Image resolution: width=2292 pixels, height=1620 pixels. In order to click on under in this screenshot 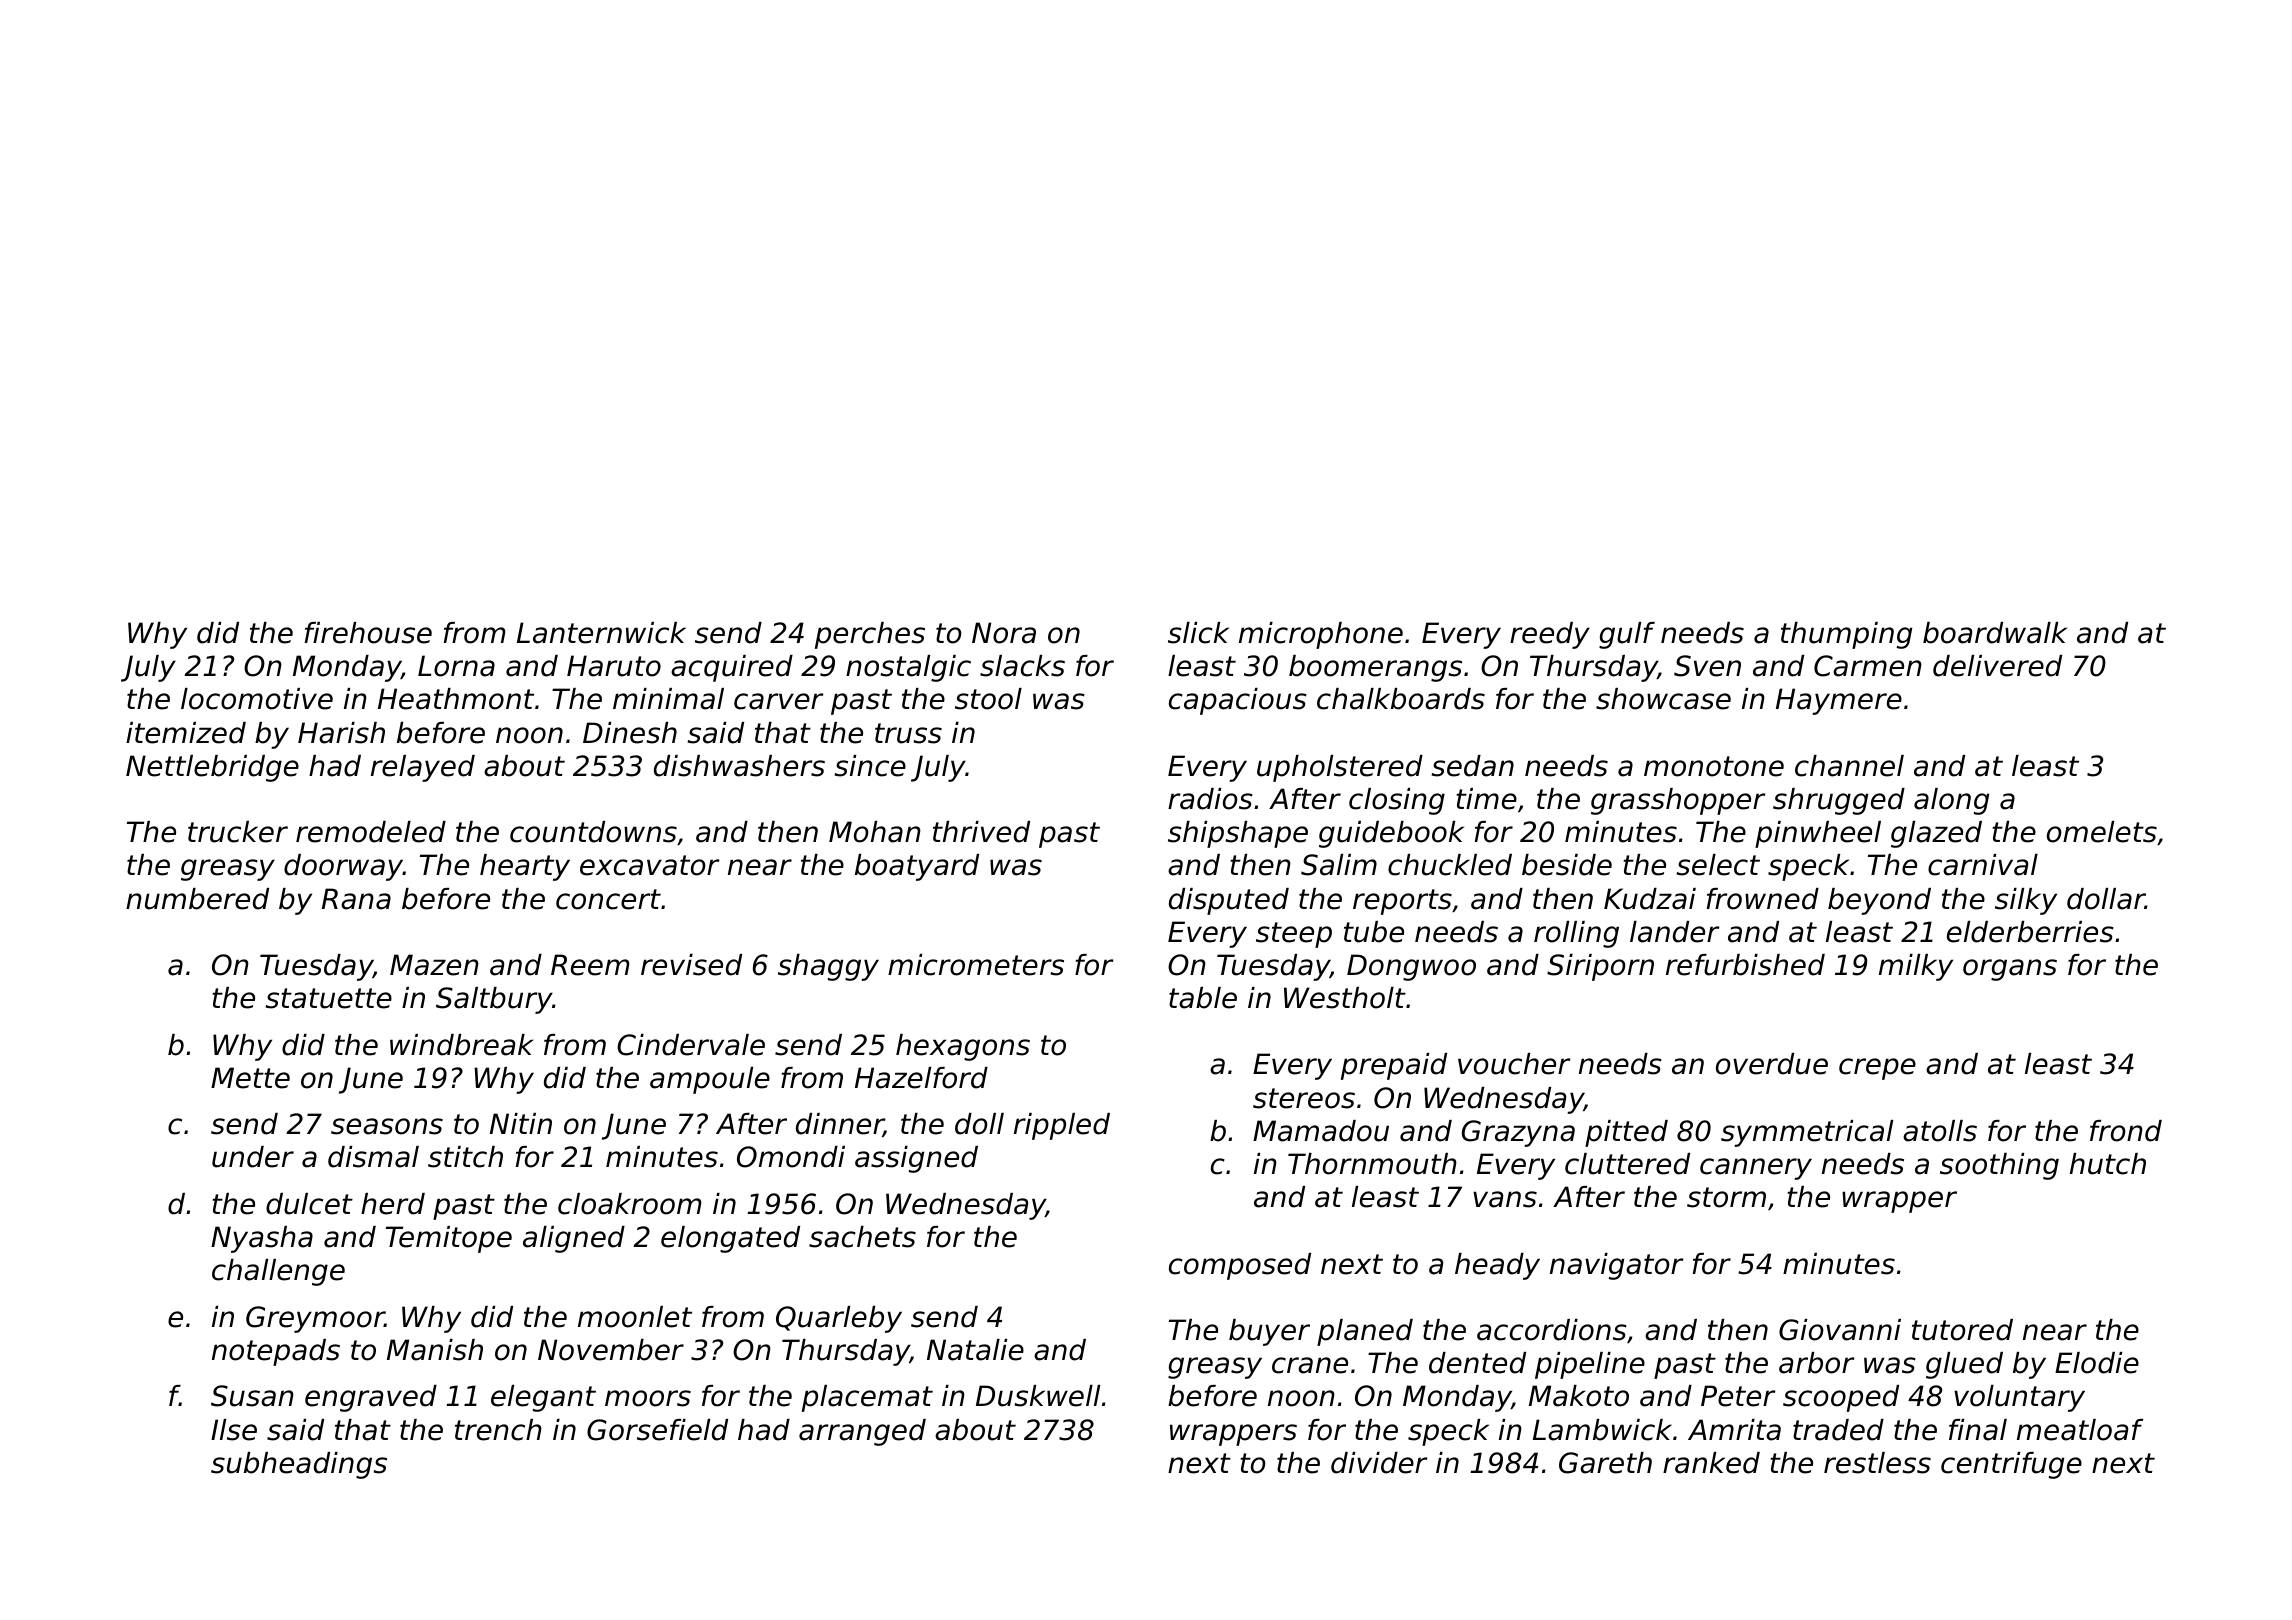, I will do `click(253, 1157)`.
